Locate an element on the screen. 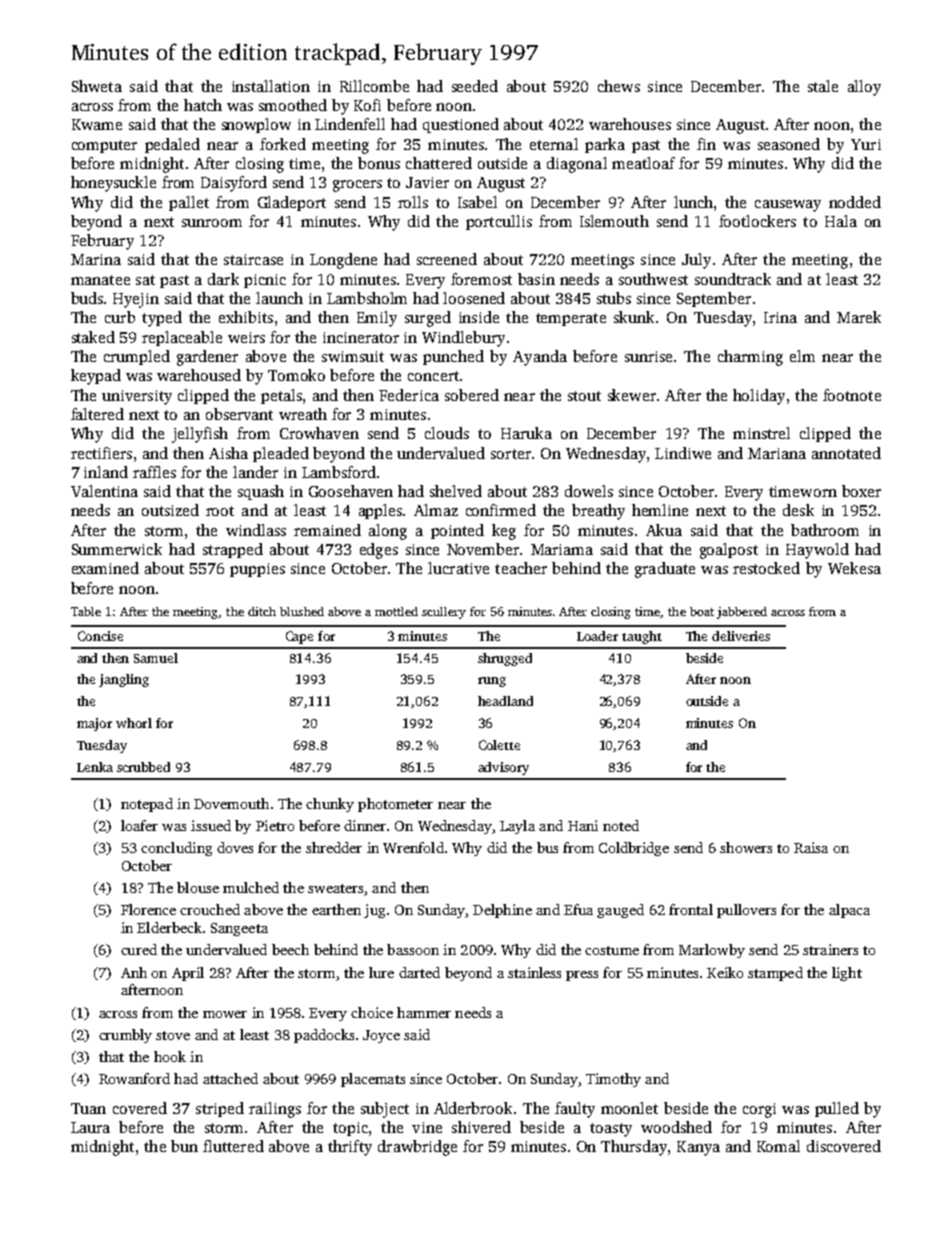  buds is located at coordinates (87, 298).
